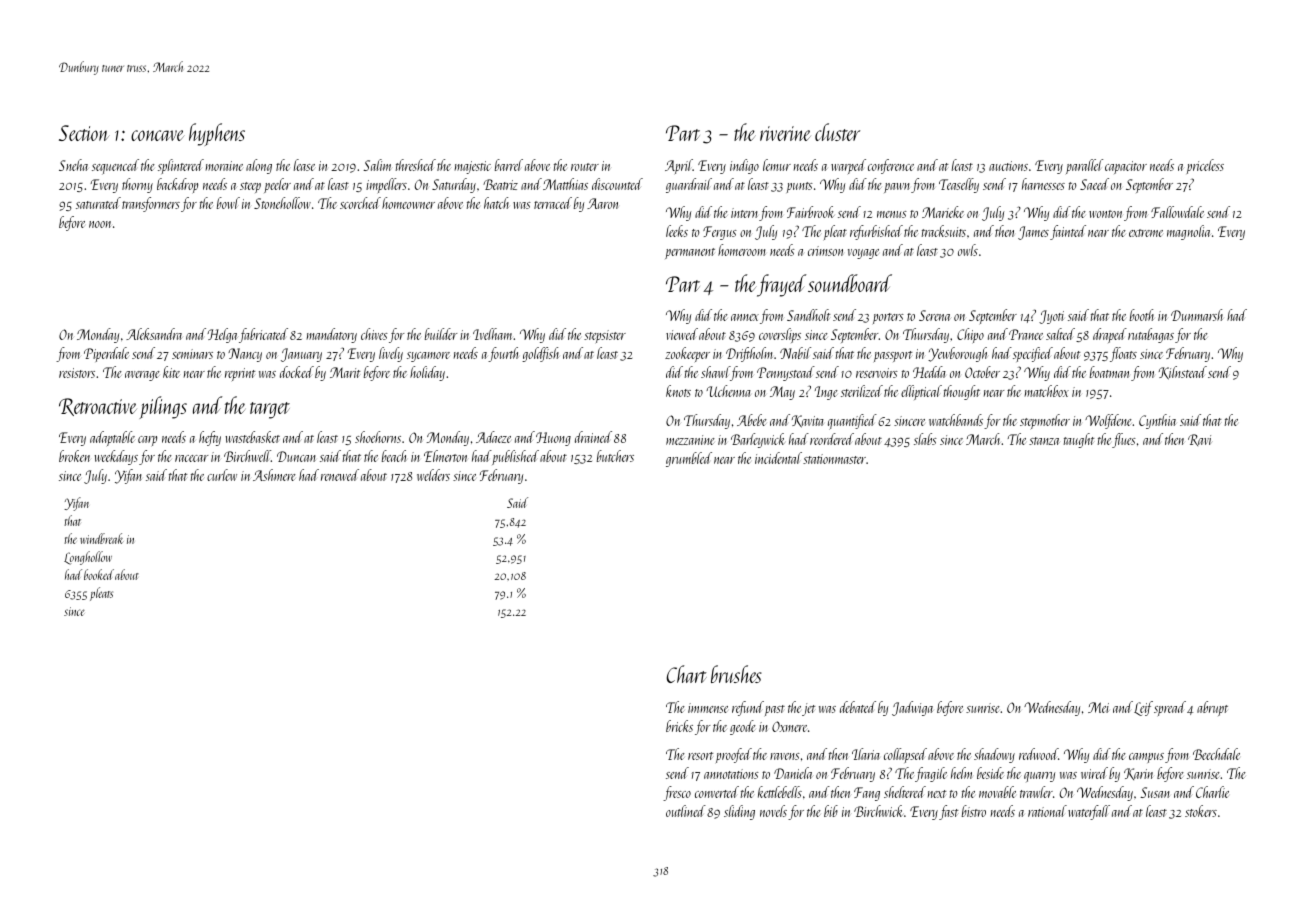 This screenshot has height=924, width=1308. What do you see at coordinates (433, 475) in the screenshot?
I see `welders` at bounding box center [433, 475].
